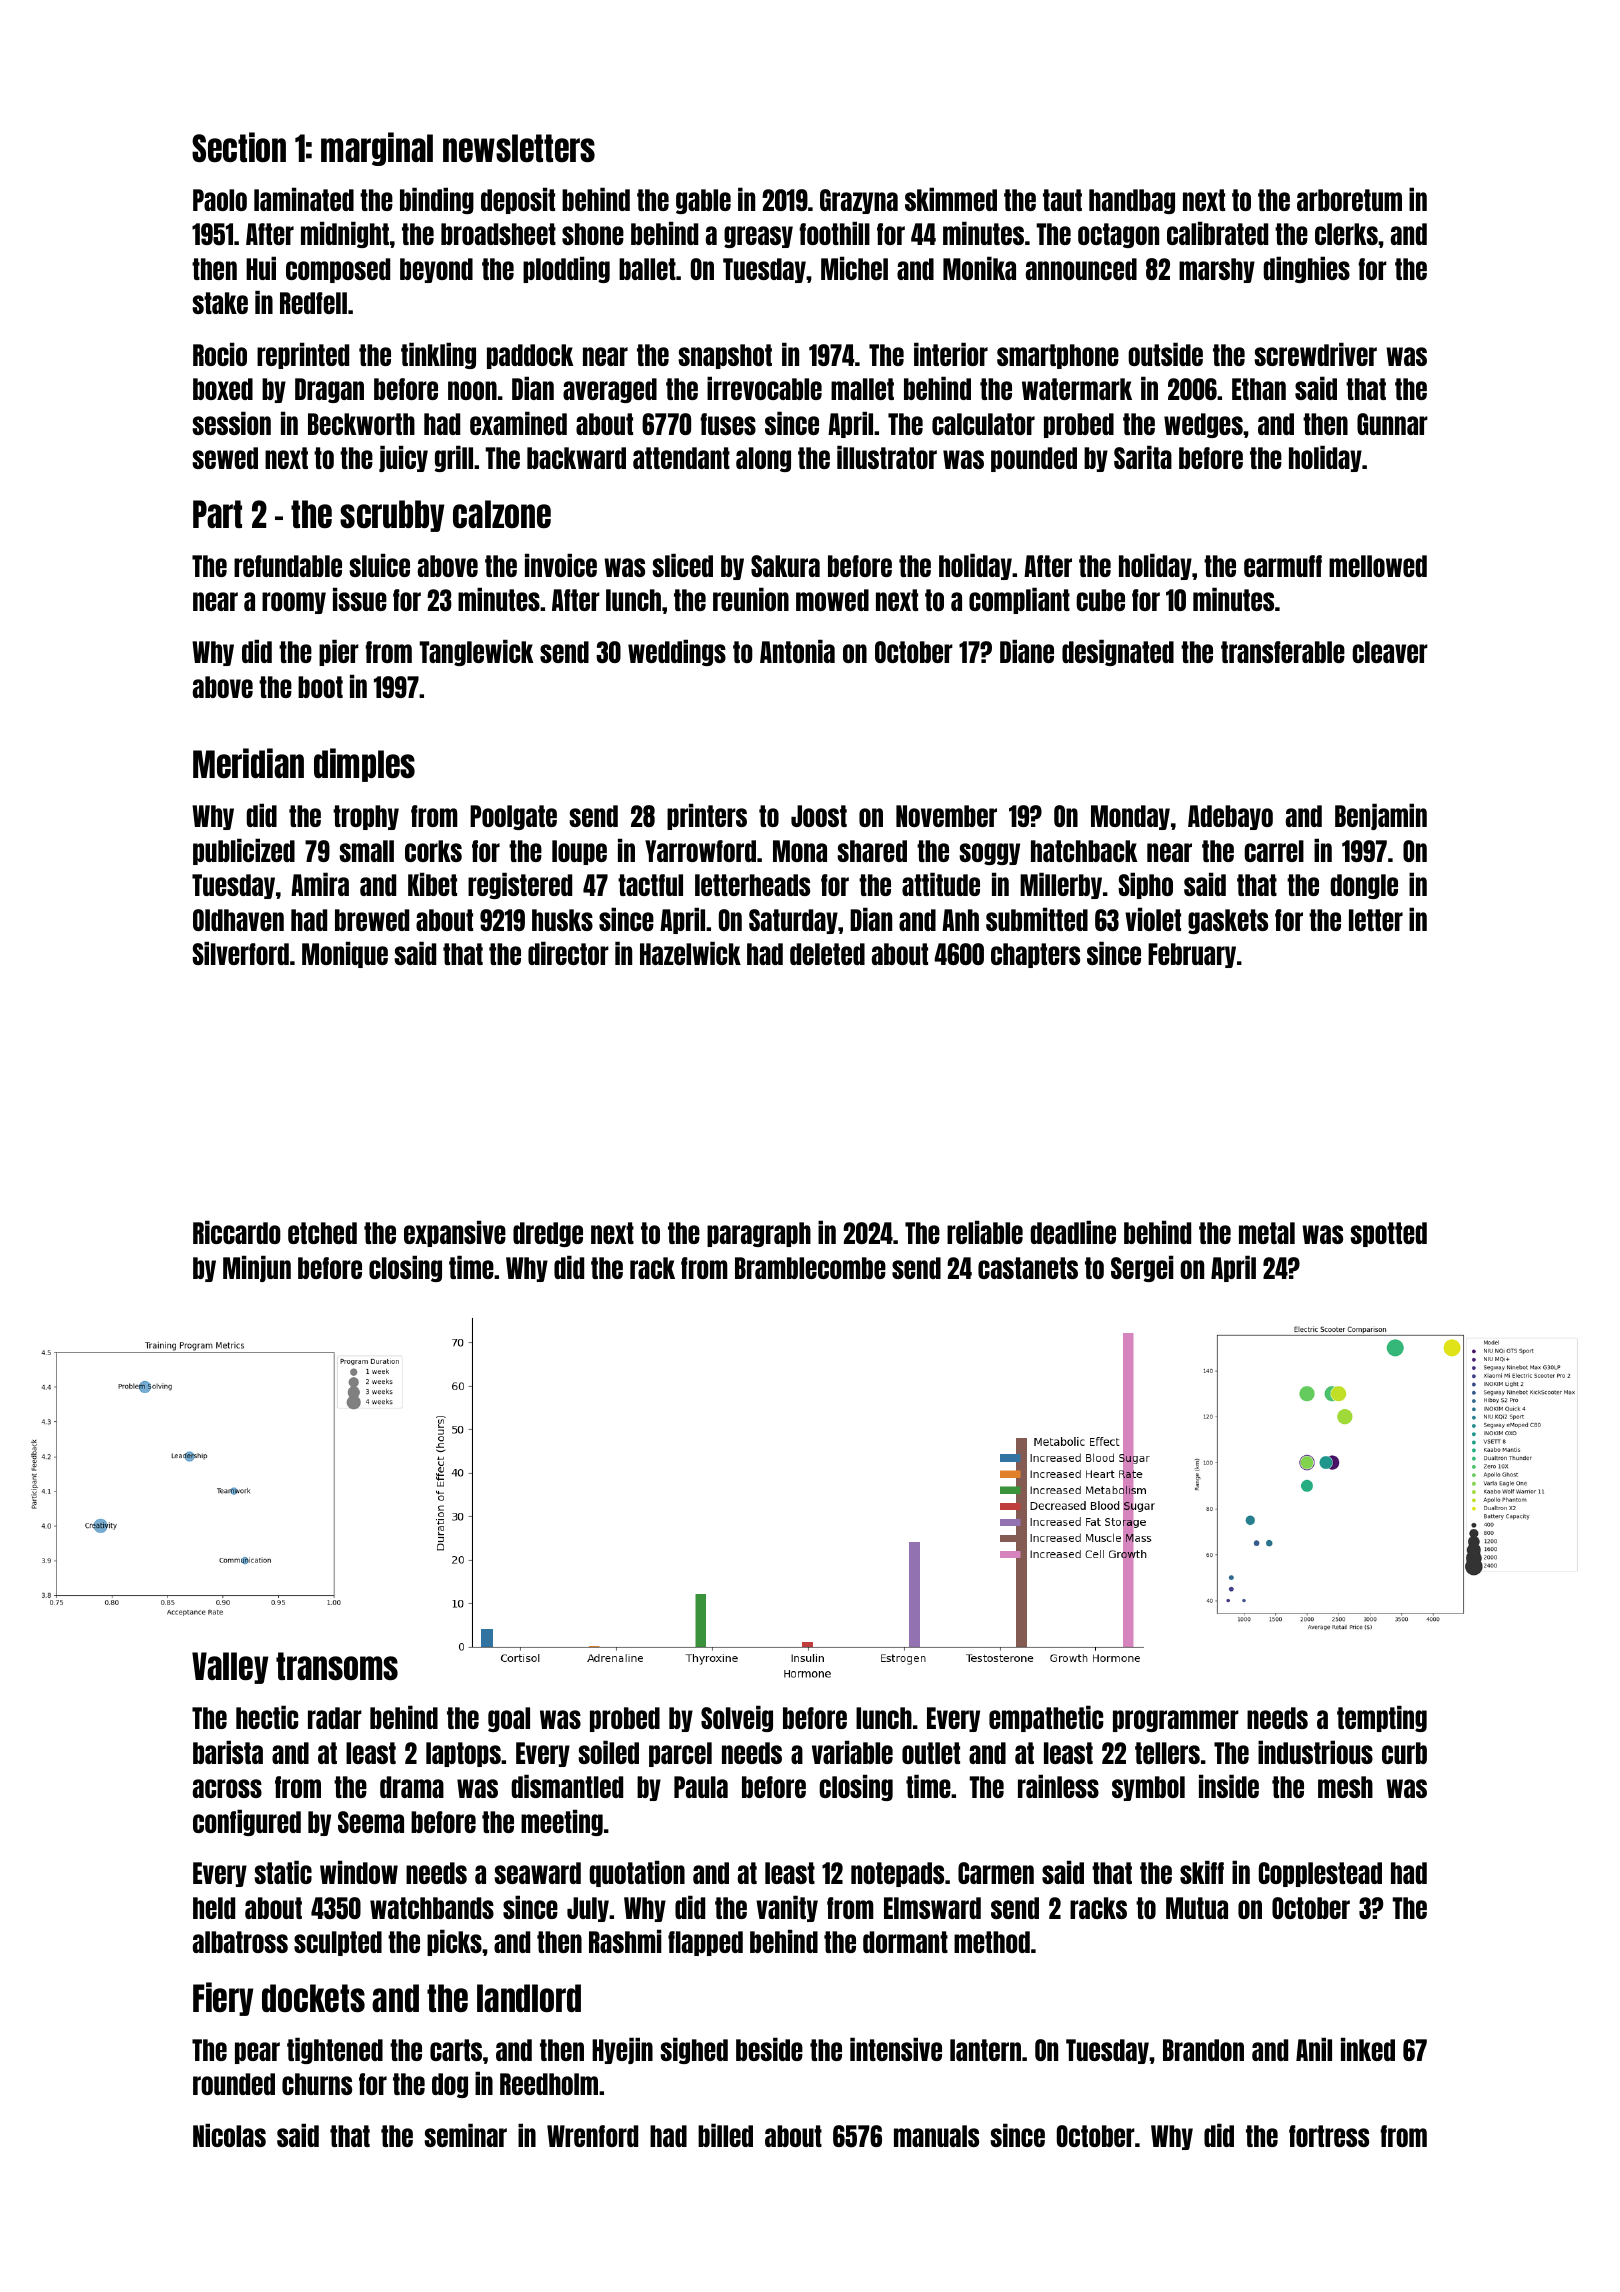 This document has height=2292, width=1620. I want to click on skimmed, so click(951, 199).
